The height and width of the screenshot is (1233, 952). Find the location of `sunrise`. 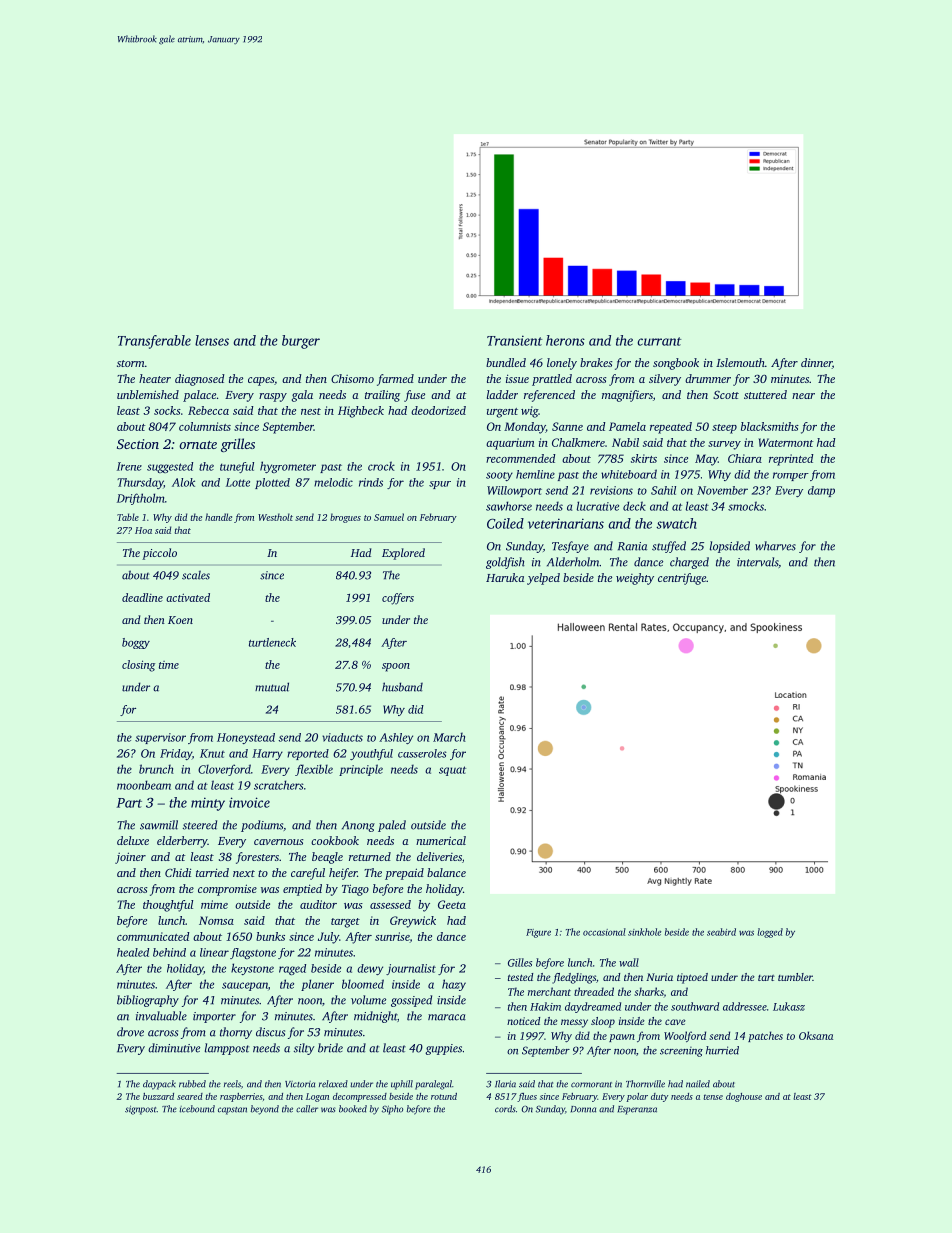

sunrise is located at coordinates (392, 936).
